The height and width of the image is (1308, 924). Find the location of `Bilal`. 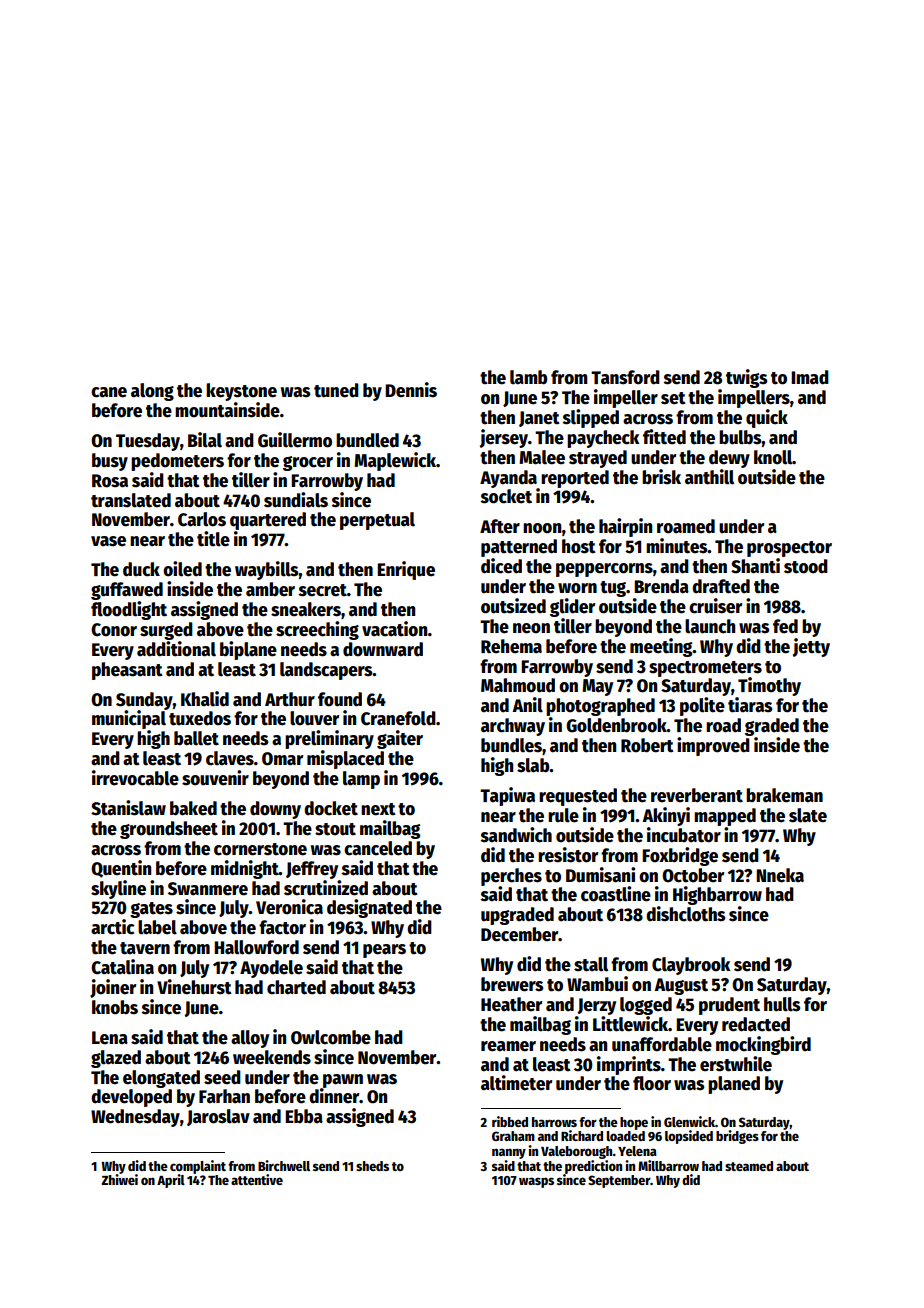

Bilal is located at coordinates (205, 440).
